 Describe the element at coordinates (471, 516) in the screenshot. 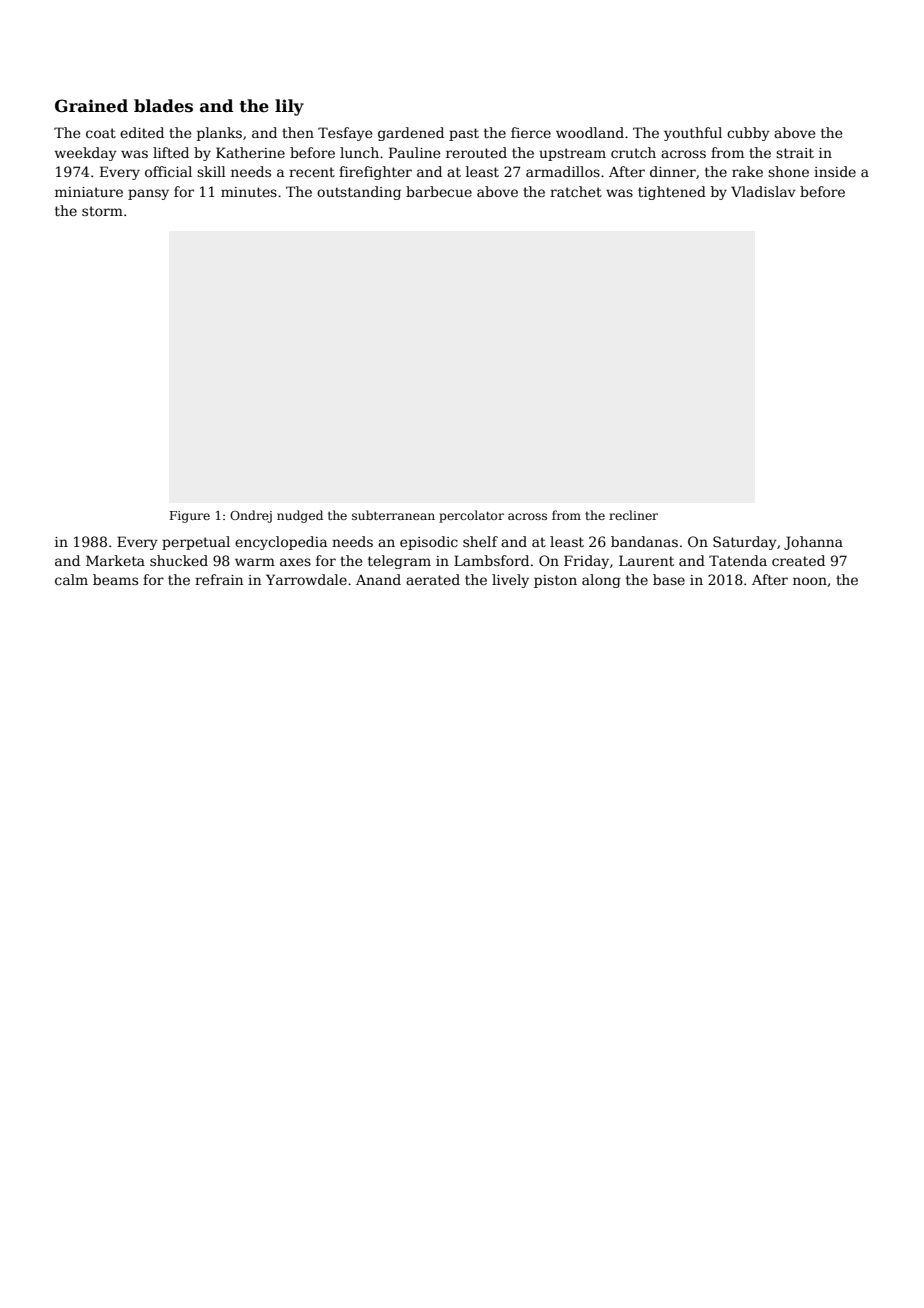

I see `percolator` at that location.
